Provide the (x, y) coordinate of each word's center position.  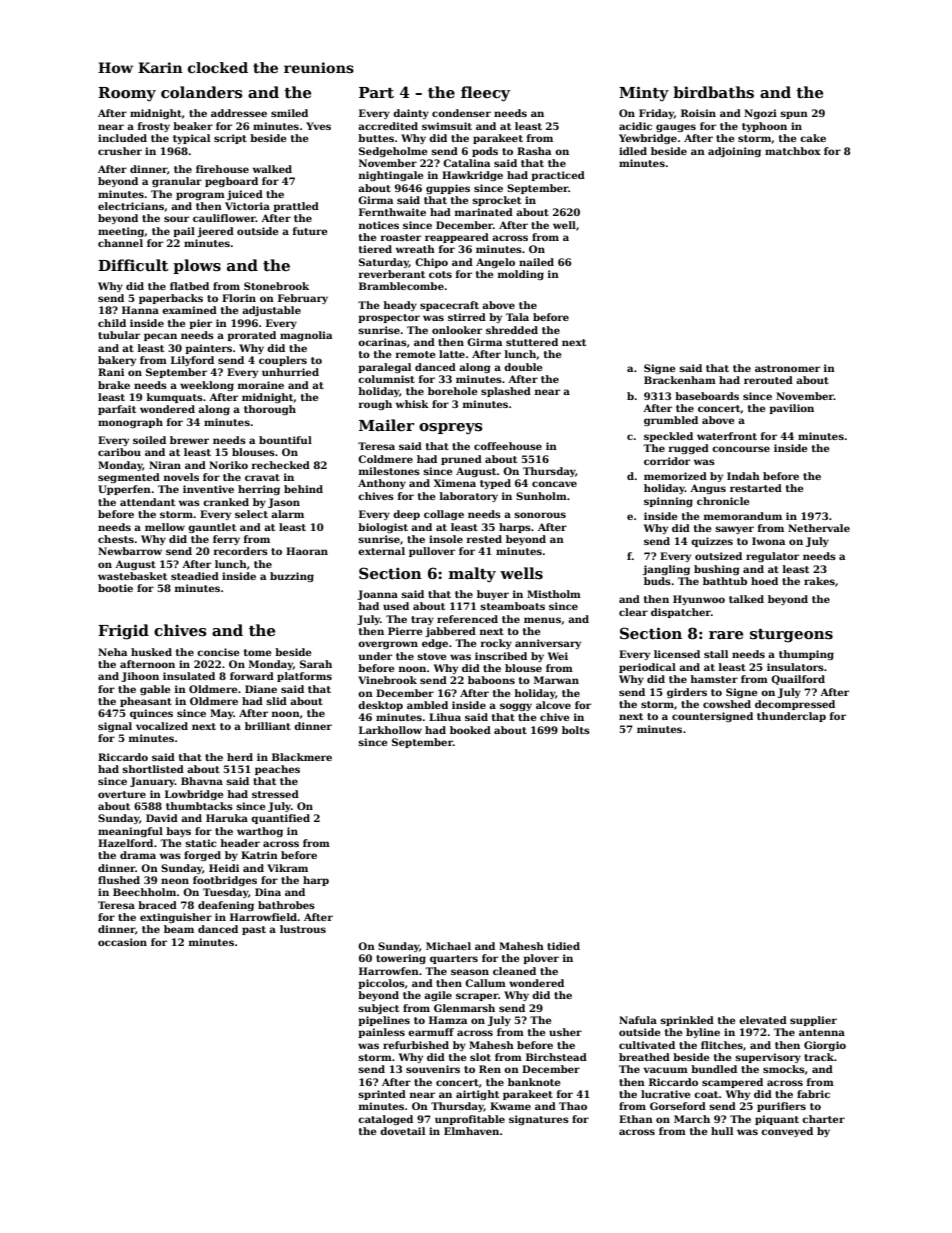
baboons (491, 680)
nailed (536, 262)
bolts (576, 730)
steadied (195, 576)
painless (381, 1033)
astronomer (787, 368)
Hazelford (125, 843)
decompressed (795, 705)
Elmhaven (471, 1131)
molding (521, 275)
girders (687, 693)
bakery (117, 361)
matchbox (793, 151)
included (122, 138)
